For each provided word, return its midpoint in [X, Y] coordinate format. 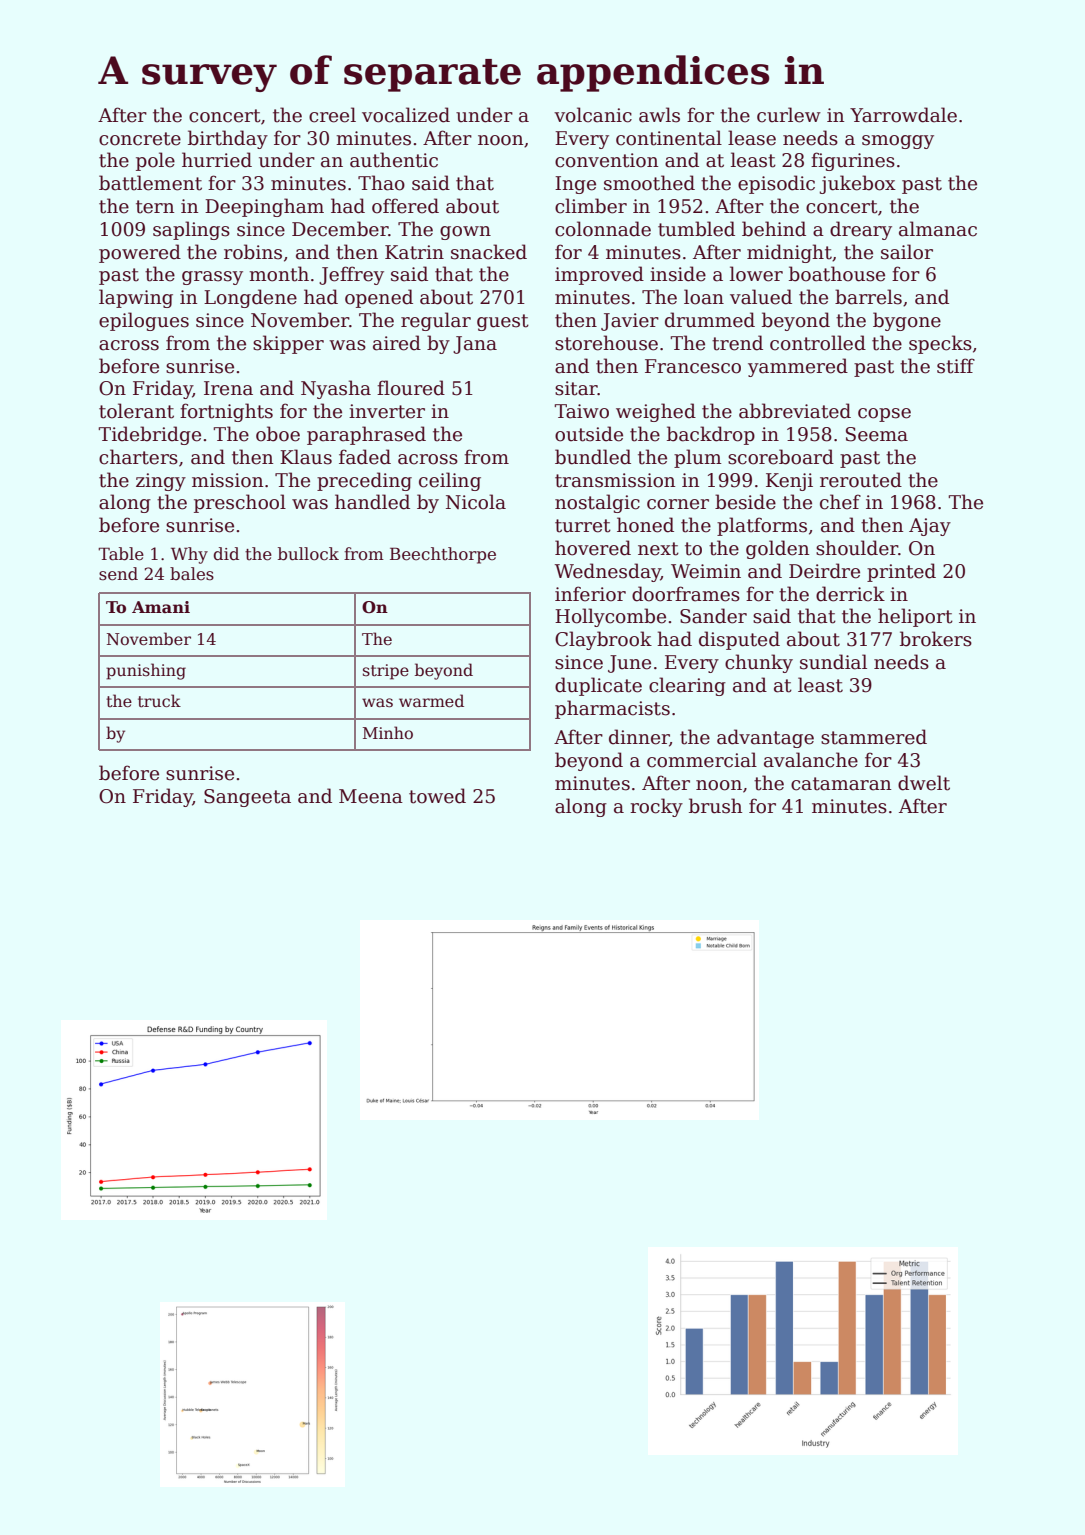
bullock [308, 554]
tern [155, 207]
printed [901, 572]
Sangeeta [247, 798]
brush [715, 806]
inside [678, 274]
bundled [593, 457]
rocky [656, 807]
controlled [818, 343]
